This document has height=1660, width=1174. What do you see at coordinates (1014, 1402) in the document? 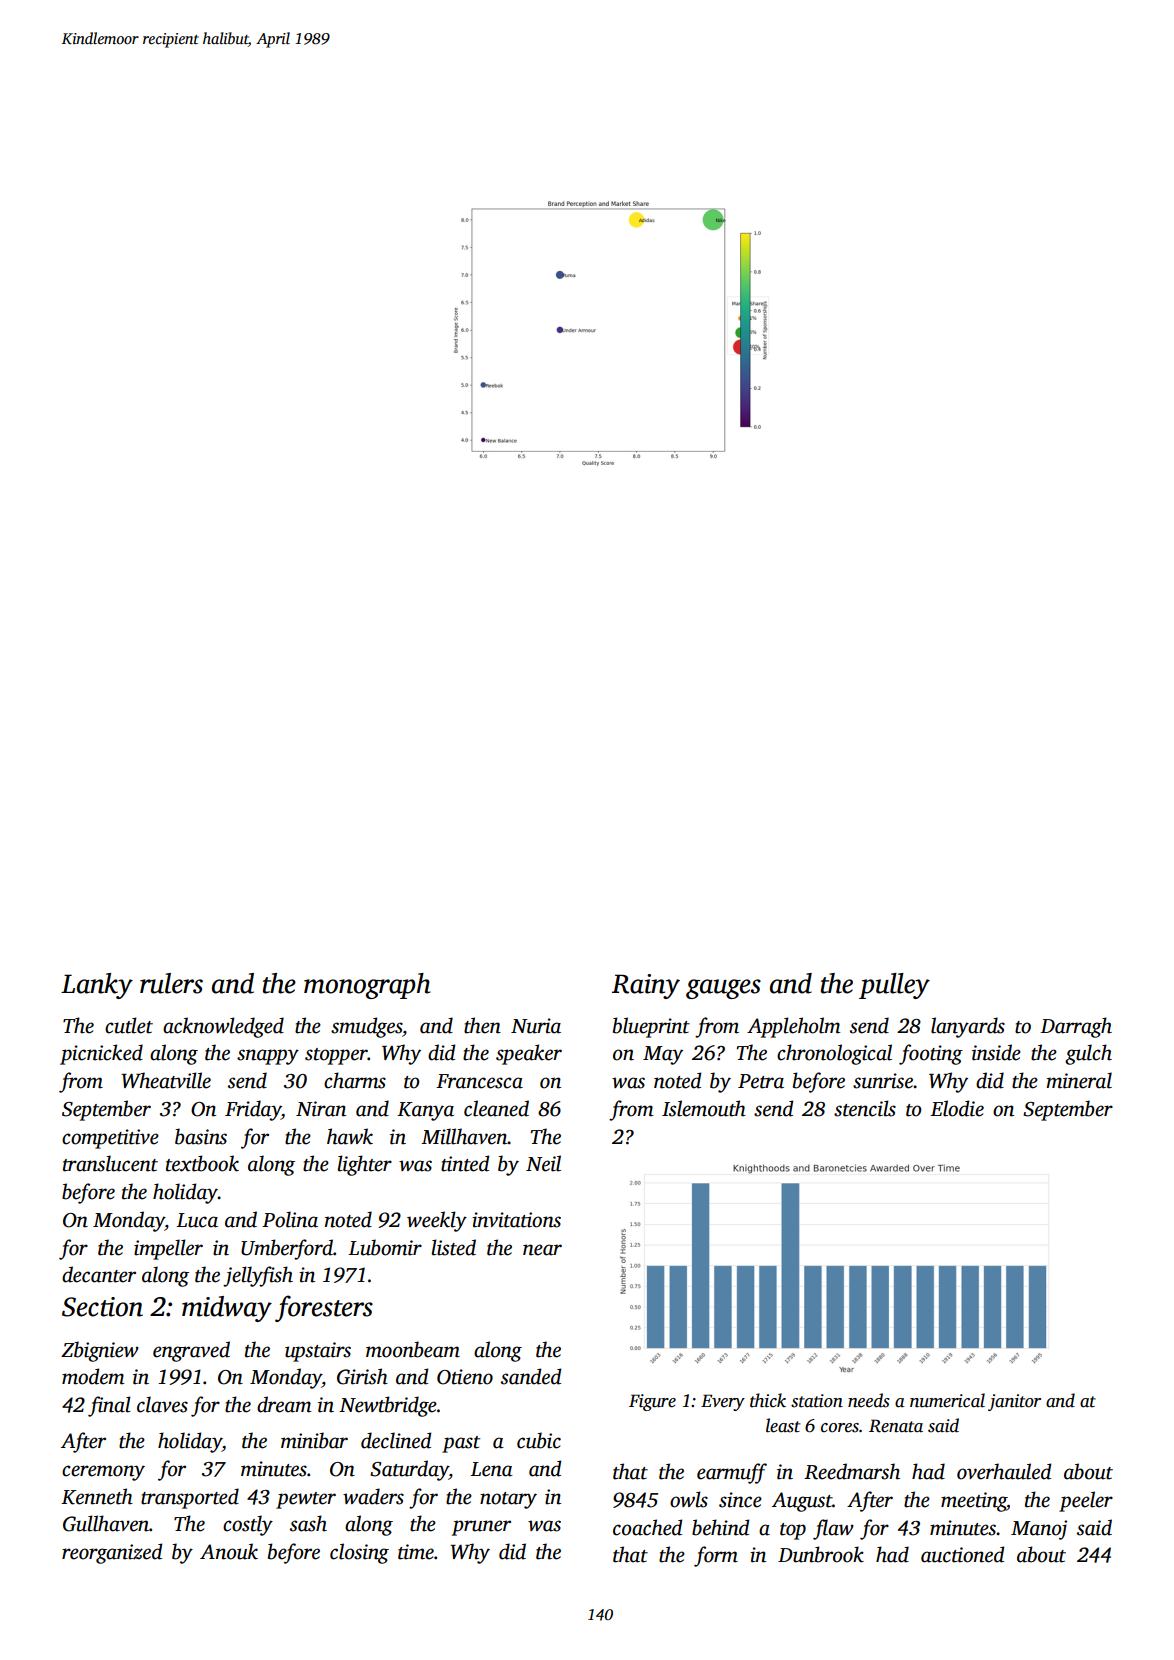
I see `janitor` at bounding box center [1014, 1402].
